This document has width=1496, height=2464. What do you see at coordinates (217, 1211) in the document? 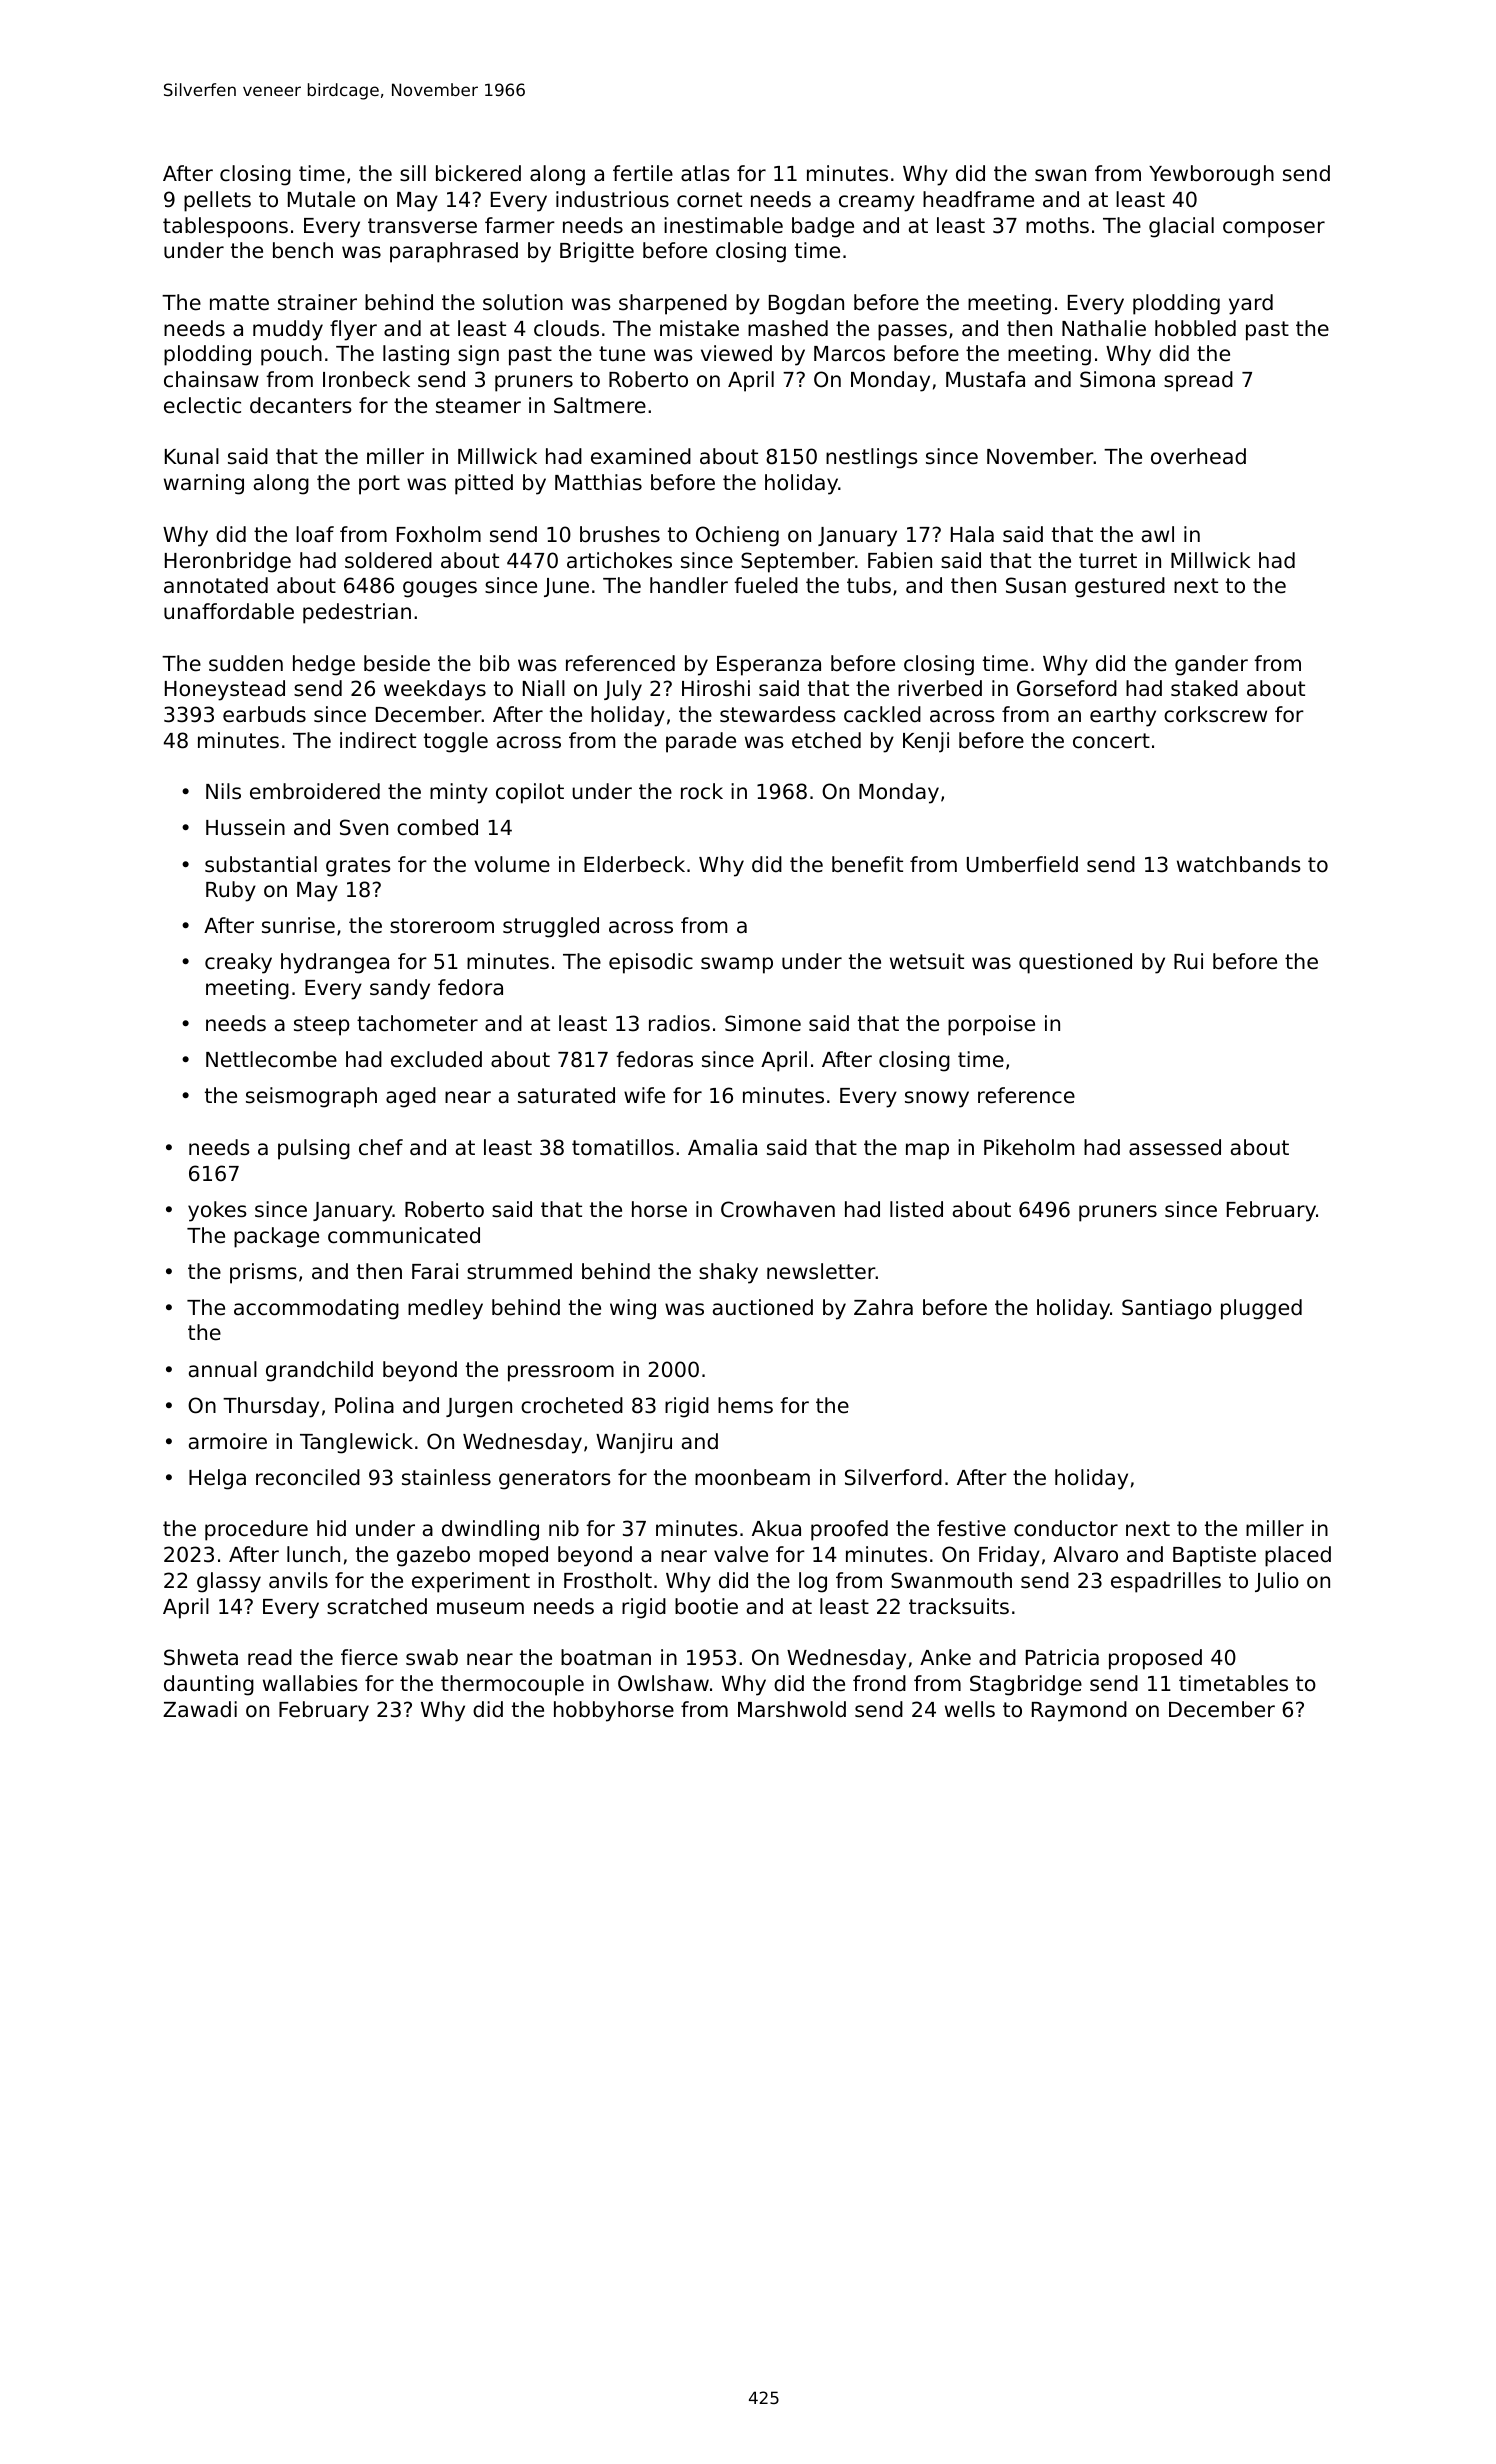
I see `yokes` at bounding box center [217, 1211].
